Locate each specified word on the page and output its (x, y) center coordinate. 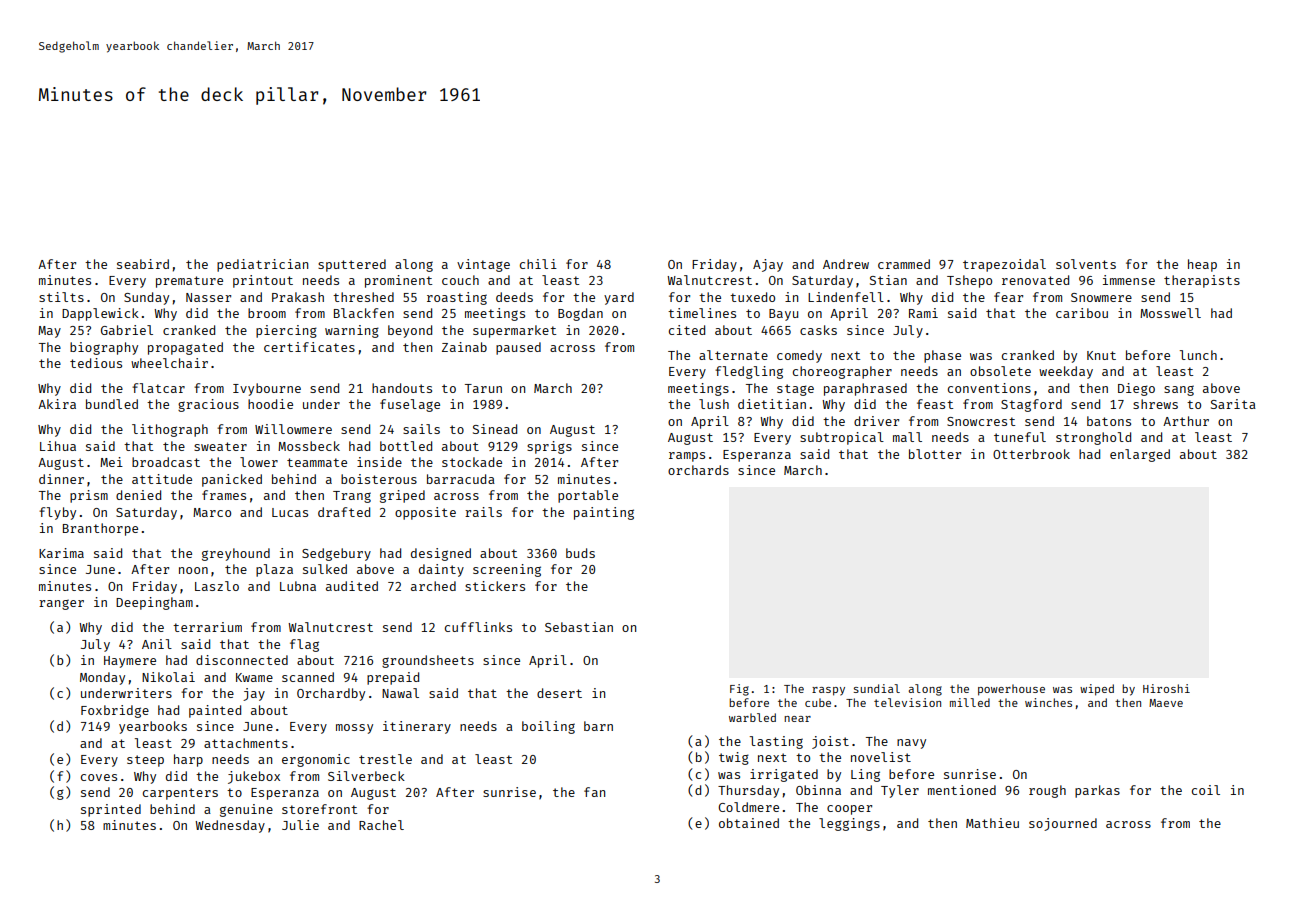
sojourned (1063, 824)
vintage (483, 265)
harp (188, 760)
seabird (143, 264)
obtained (749, 823)
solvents (1086, 264)
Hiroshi (1166, 688)
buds (580, 553)
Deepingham (154, 603)
